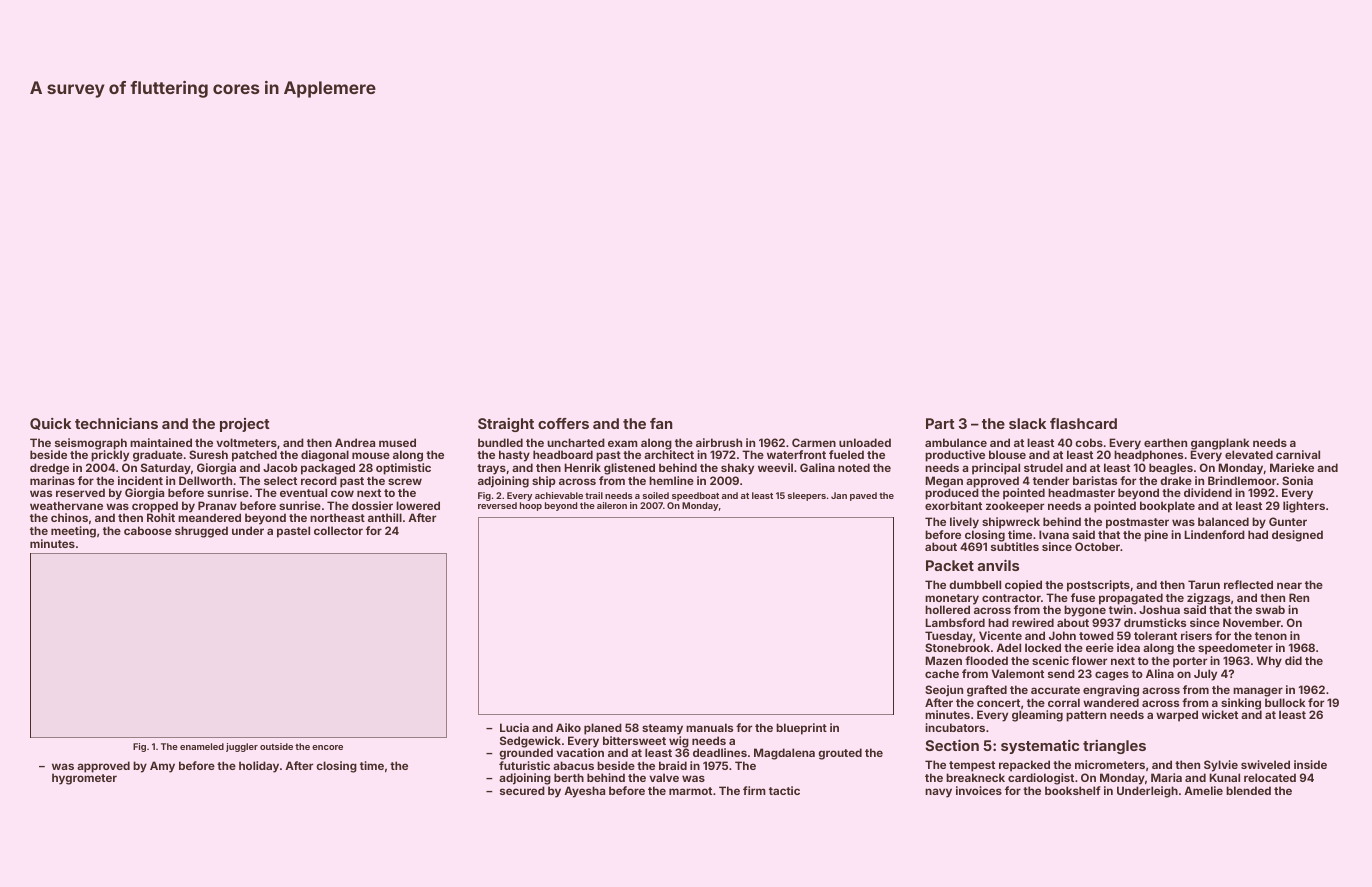 The width and height of the screenshot is (1372, 887). What do you see at coordinates (1223, 521) in the screenshot?
I see `balanced` at bounding box center [1223, 521].
